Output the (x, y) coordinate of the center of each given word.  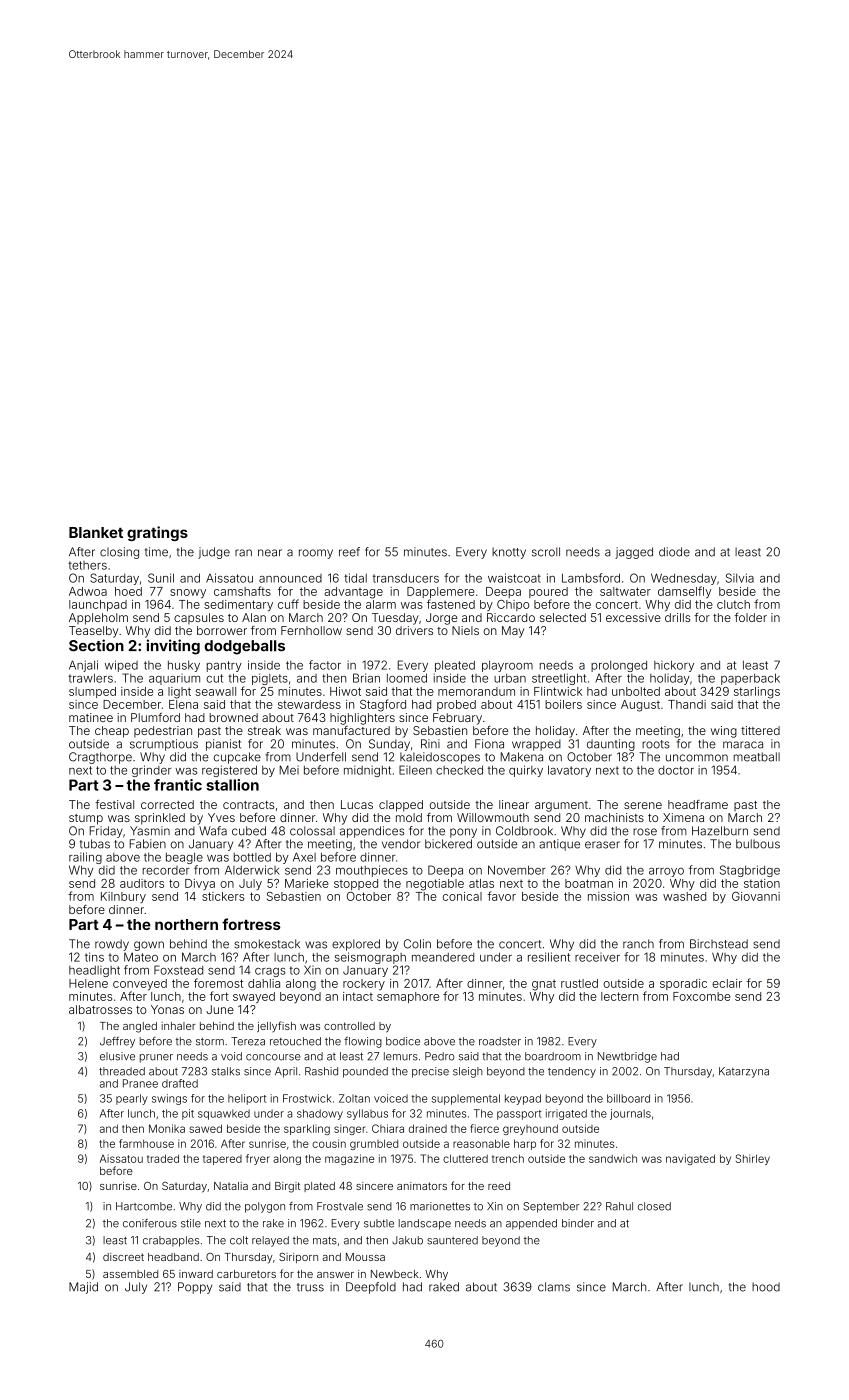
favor (501, 896)
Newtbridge (627, 1057)
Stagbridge (750, 871)
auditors (142, 883)
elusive (117, 1056)
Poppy (195, 1288)
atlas (481, 883)
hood (766, 1287)
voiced (391, 1098)
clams (554, 1287)
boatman (589, 883)
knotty (509, 553)
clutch (733, 604)
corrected (167, 804)
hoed (128, 591)
